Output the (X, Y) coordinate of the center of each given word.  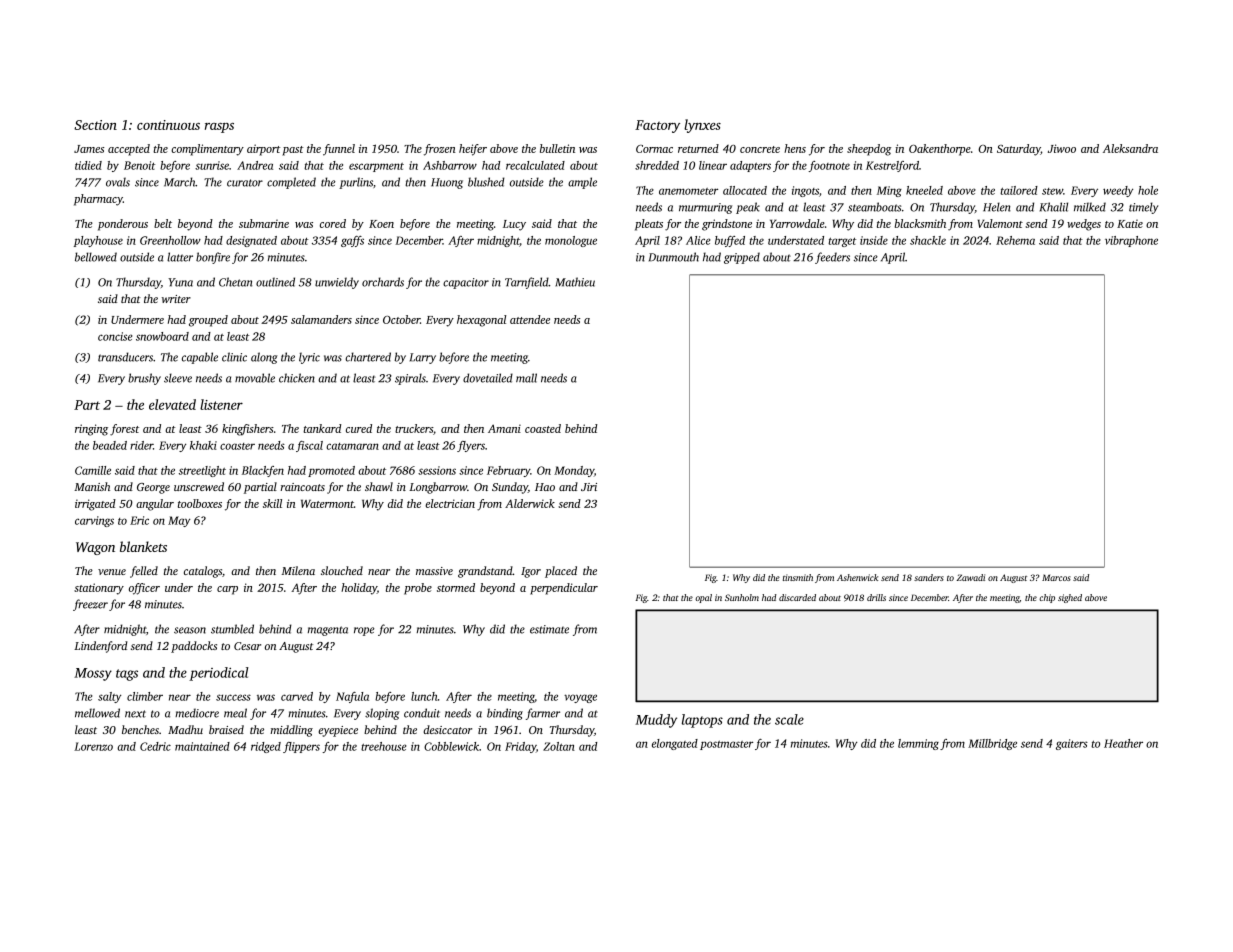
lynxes (702, 126)
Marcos (1056, 577)
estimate (549, 629)
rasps (219, 128)
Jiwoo (1062, 148)
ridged (266, 747)
